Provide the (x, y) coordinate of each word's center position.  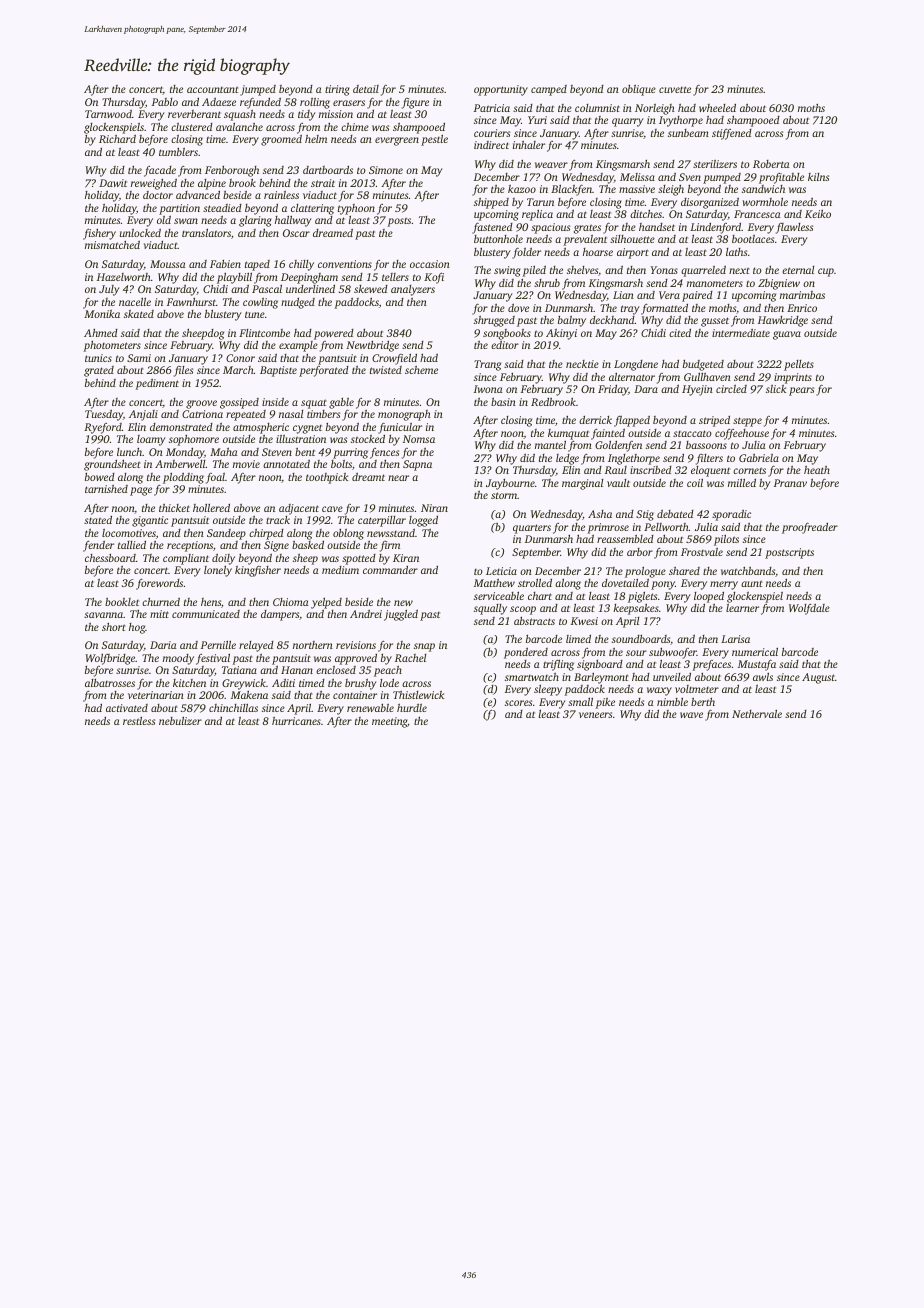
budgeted (703, 365)
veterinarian (156, 695)
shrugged (494, 321)
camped (549, 90)
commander (390, 570)
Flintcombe (264, 333)
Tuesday (104, 415)
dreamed (333, 232)
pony (663, 585)
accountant (213, 89)
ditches (646, 214)
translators (206, 232)
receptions (190, 546)
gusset (715, 322)
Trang (487, 365)
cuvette (675, 89)
